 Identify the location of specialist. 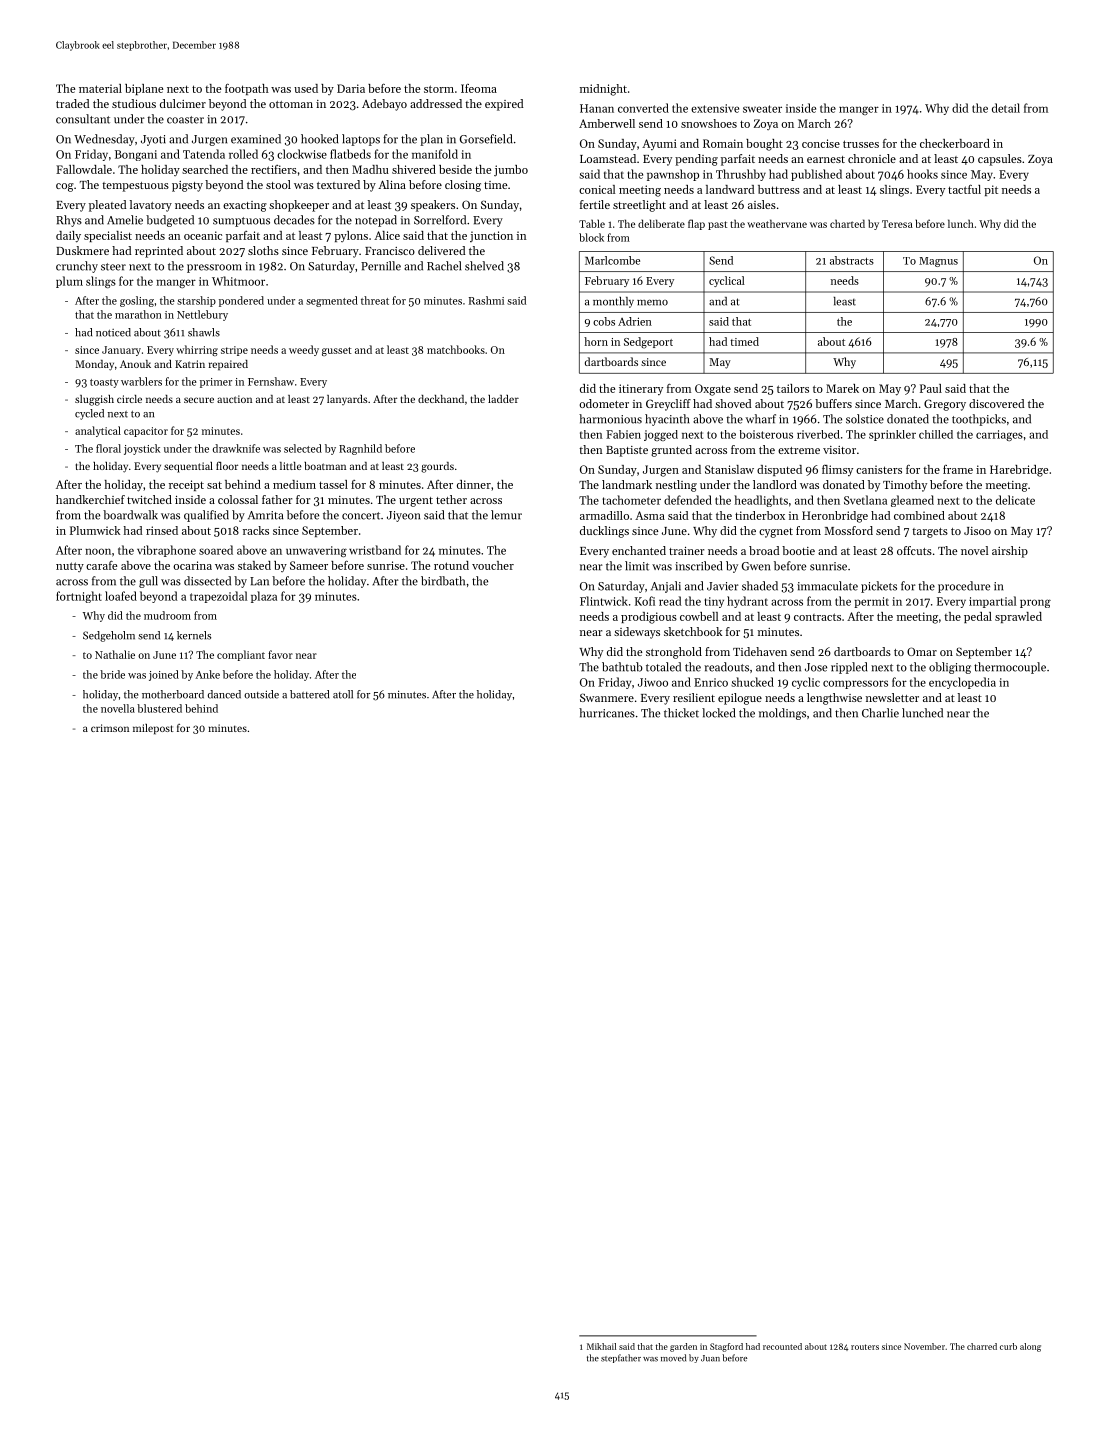
(108, 236).
